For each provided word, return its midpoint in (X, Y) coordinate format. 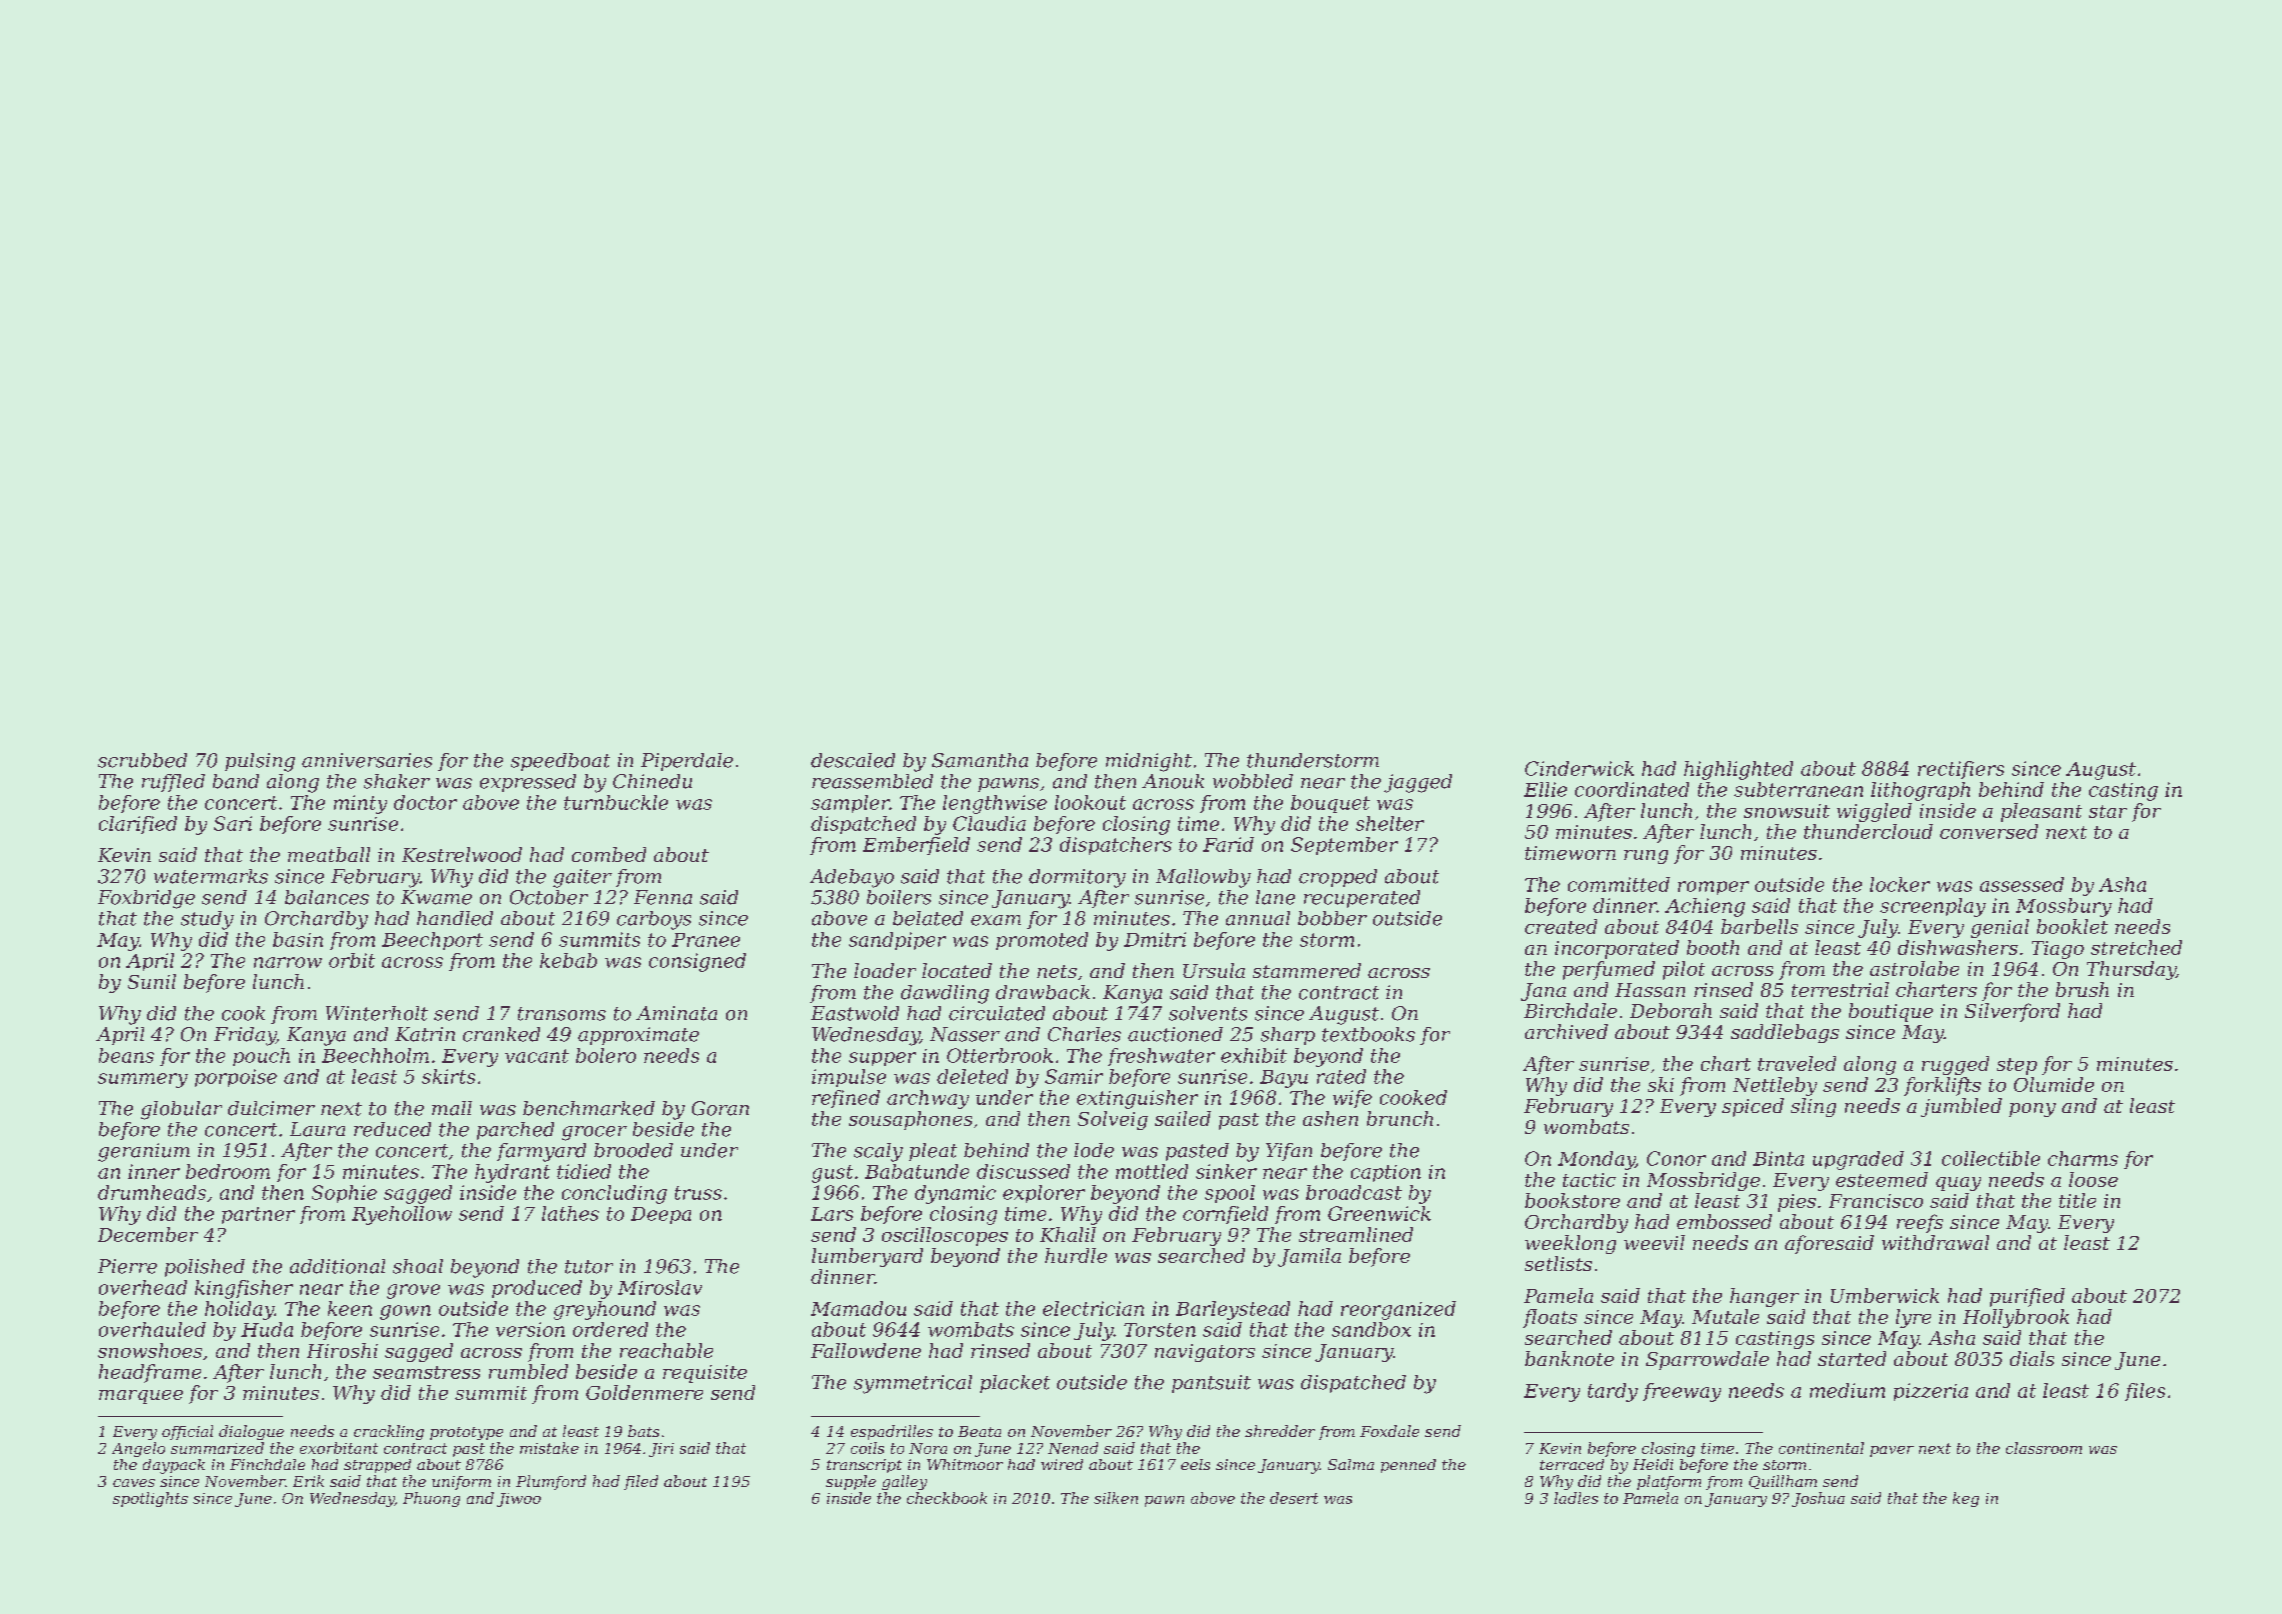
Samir (1074, 1076)
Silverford (2012, 1012)
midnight (1149, 762)
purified (2027, 1297)
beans (126, 1055)
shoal (418, 1266)
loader (885, 970)
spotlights (150, 1499)
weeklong (1570, 1244)
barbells (1759, 926)
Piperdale (687, 762)
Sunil (152, 981)
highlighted (1738, 770)
